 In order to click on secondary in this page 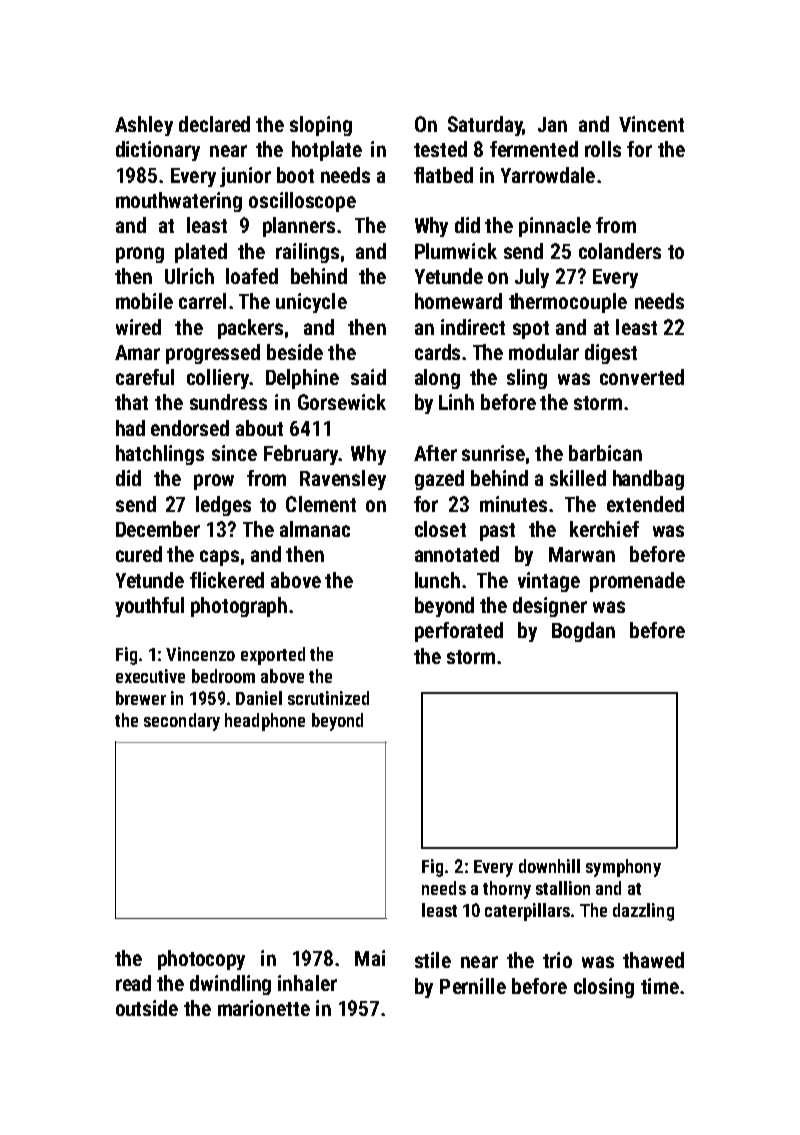, I will do `click(182, 722)`.
